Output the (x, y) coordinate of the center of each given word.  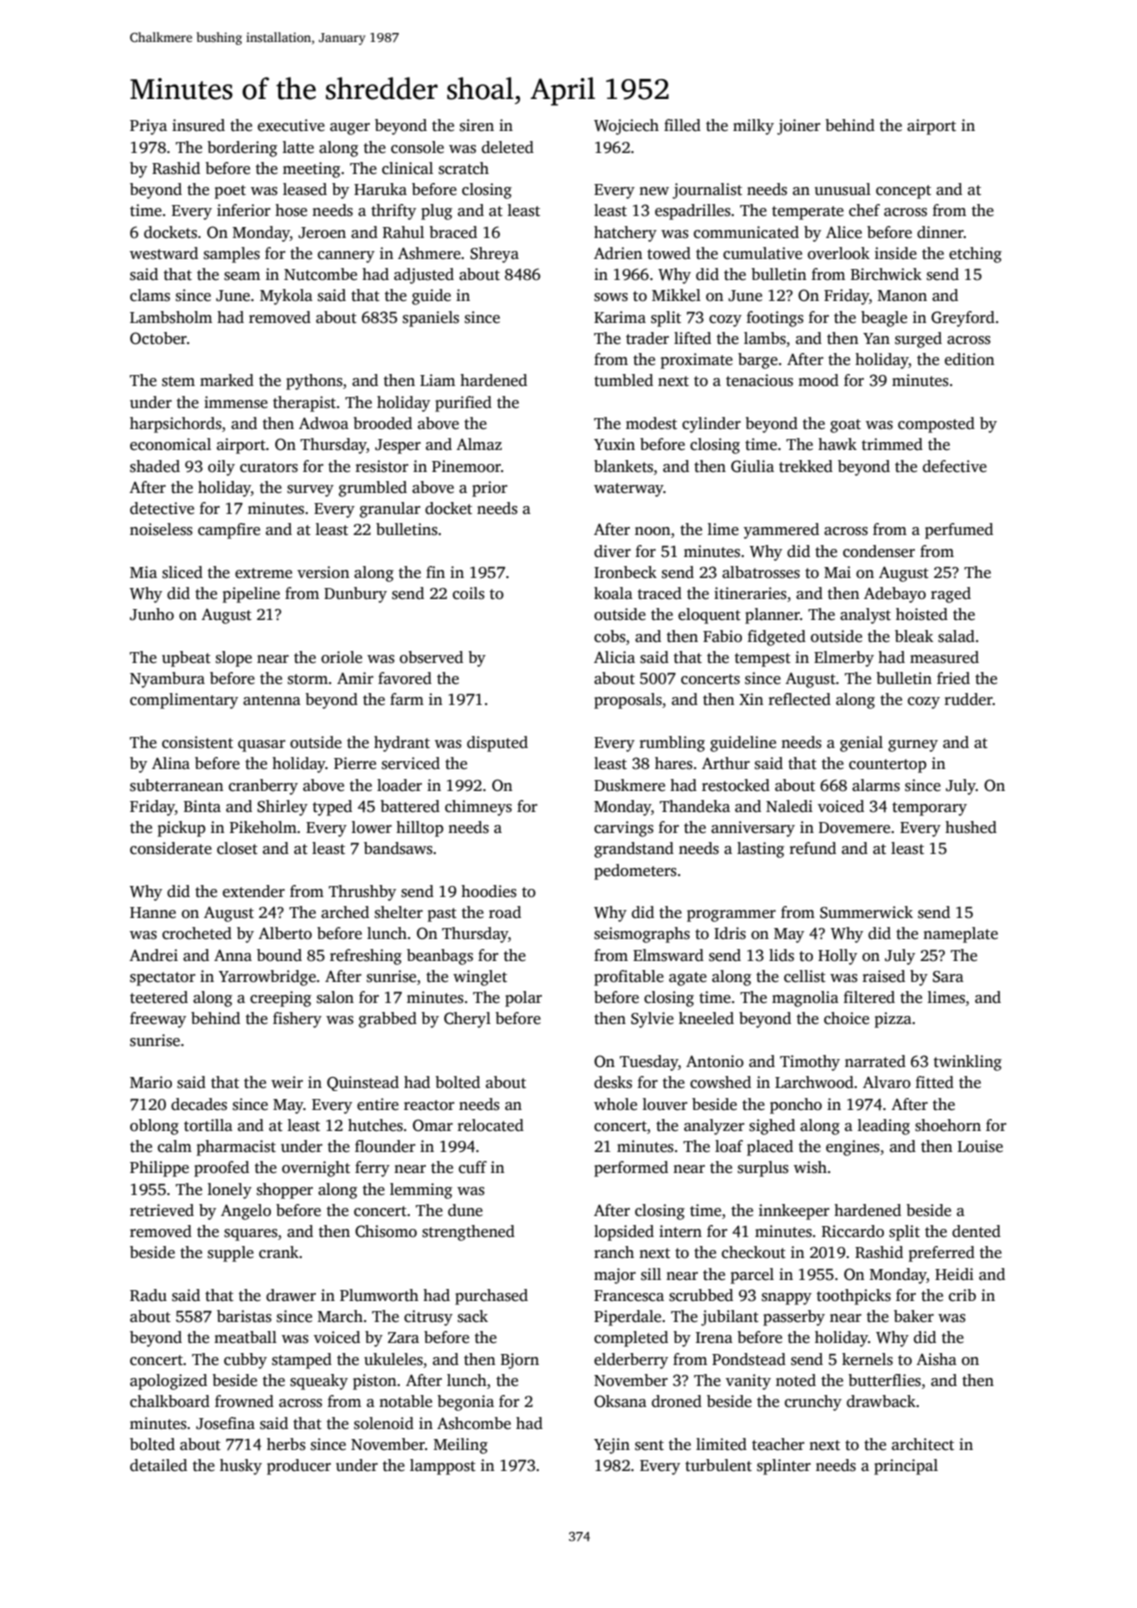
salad (956, 636)
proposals (628, 701)
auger (350, 129)
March (340, 1316)
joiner (799, 127)
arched (345, 912)
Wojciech (626, 127)
